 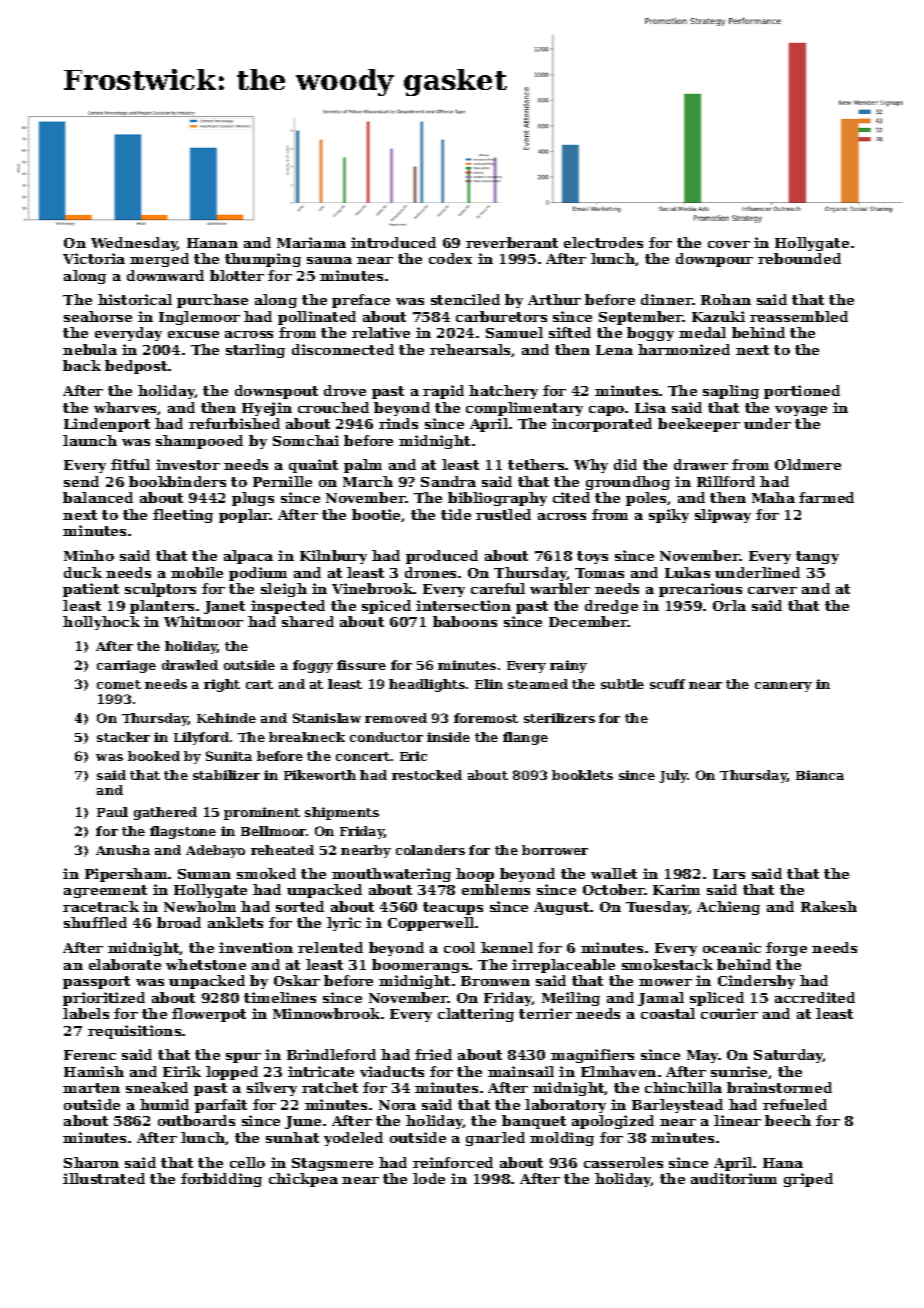 What do you see at coordinates (237, 275) in the screenshot?
I see `blotter` at bounding box center [237, 275].
